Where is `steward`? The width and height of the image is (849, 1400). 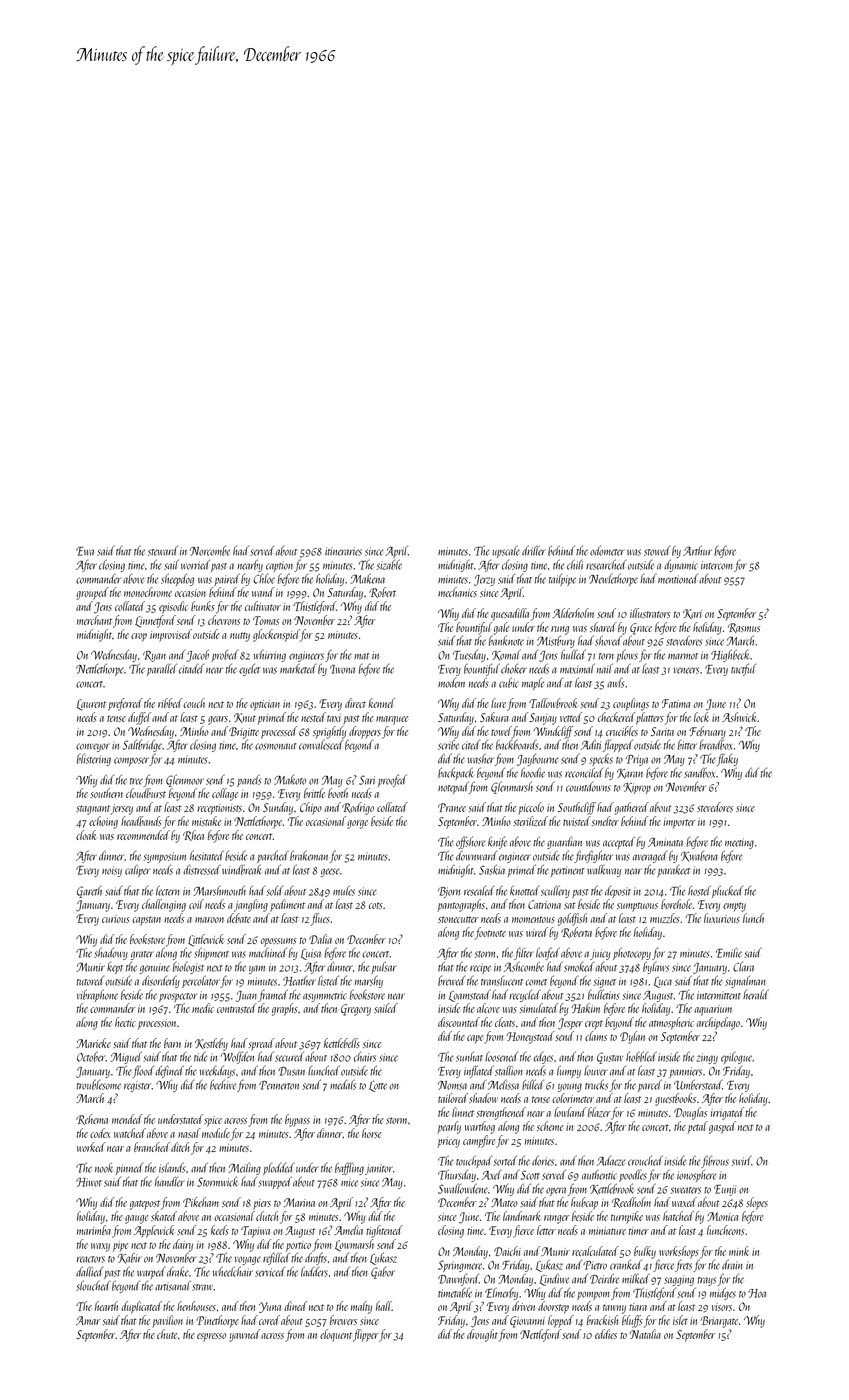 steward is located at coordinates (163, 551).
